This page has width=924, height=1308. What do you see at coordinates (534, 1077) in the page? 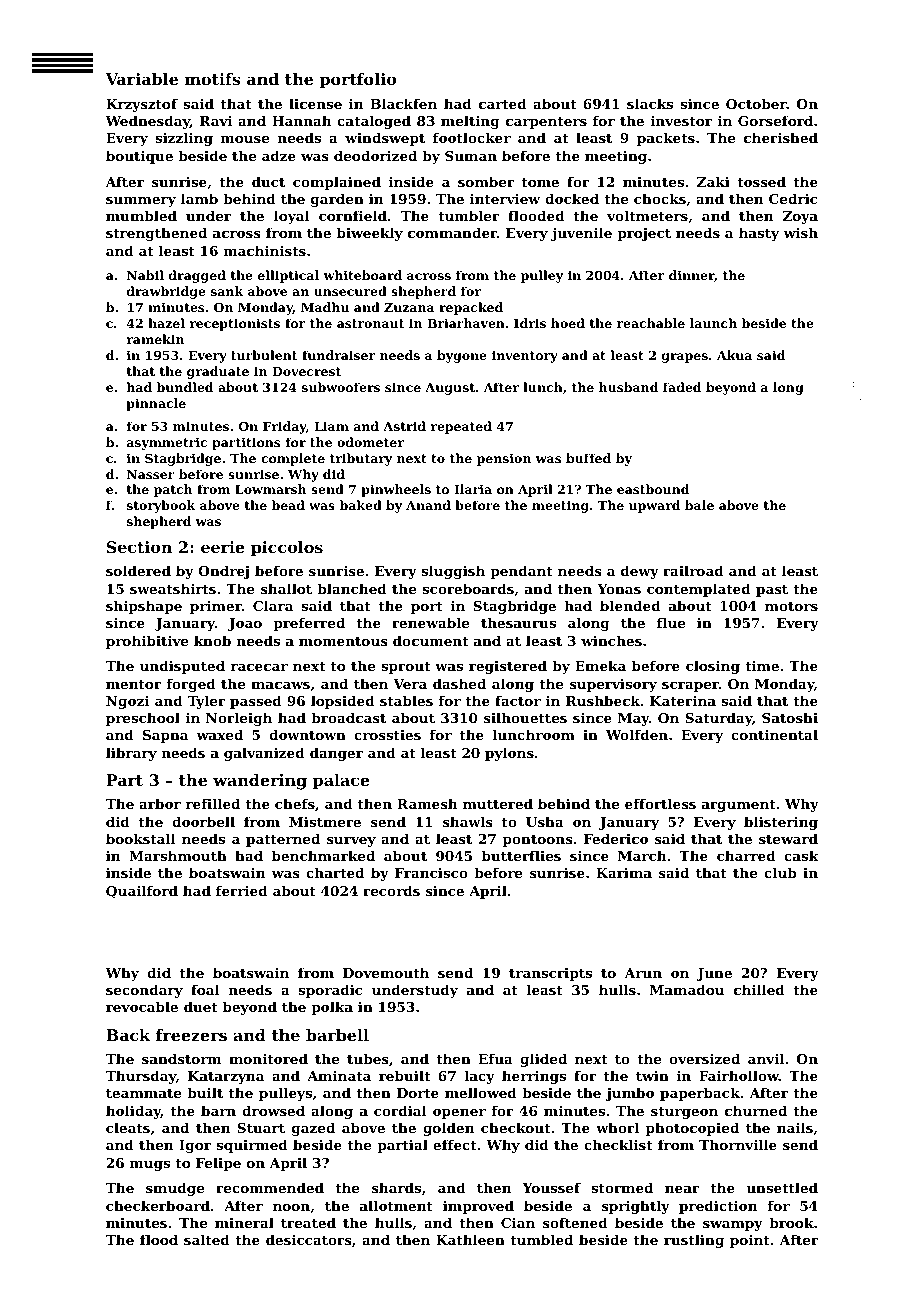
I see `herrings` at bounding box center [534, 1077].
